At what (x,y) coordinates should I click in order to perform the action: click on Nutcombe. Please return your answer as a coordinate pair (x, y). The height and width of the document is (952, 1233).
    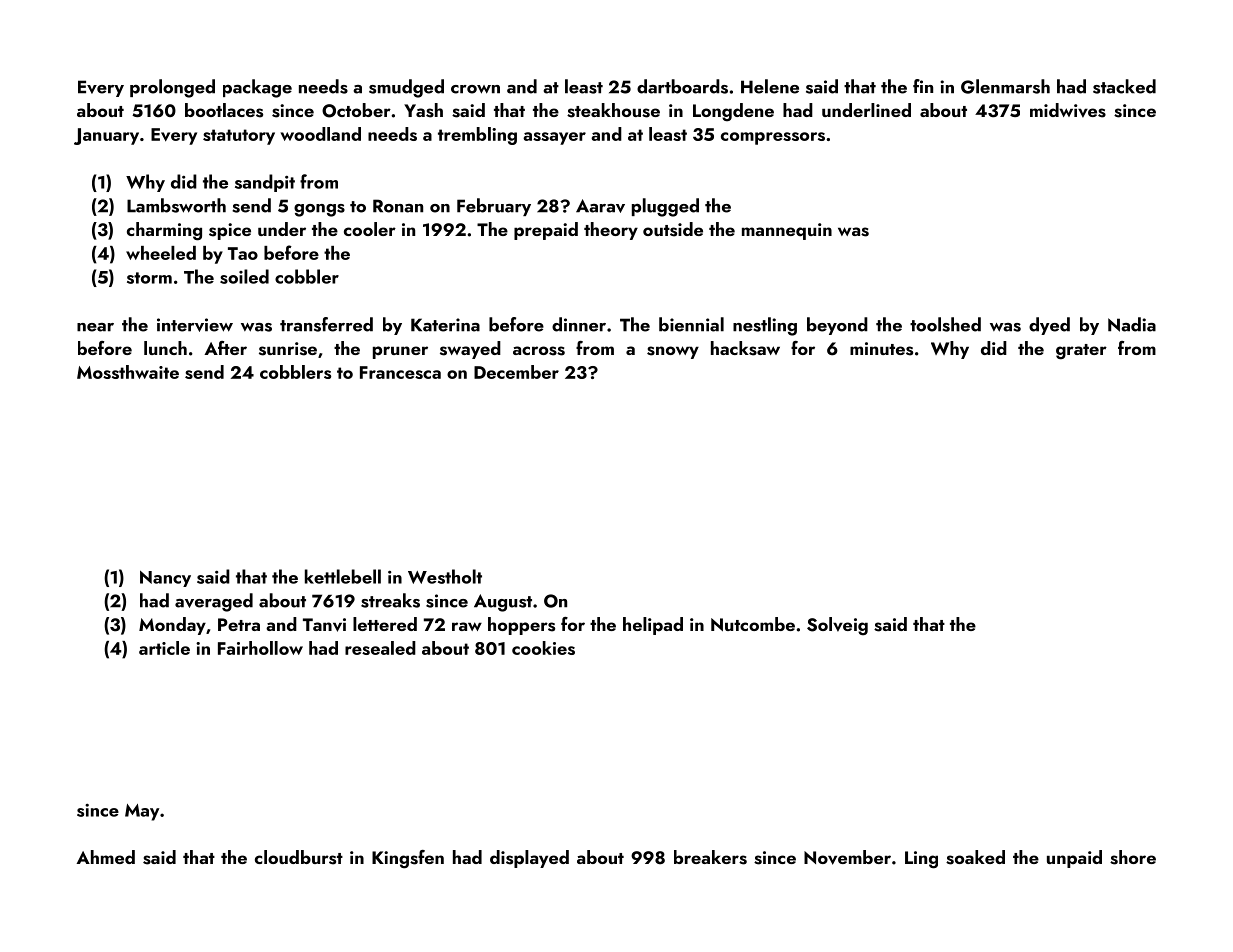
    Looking at the image, I should click on (753, 624).
